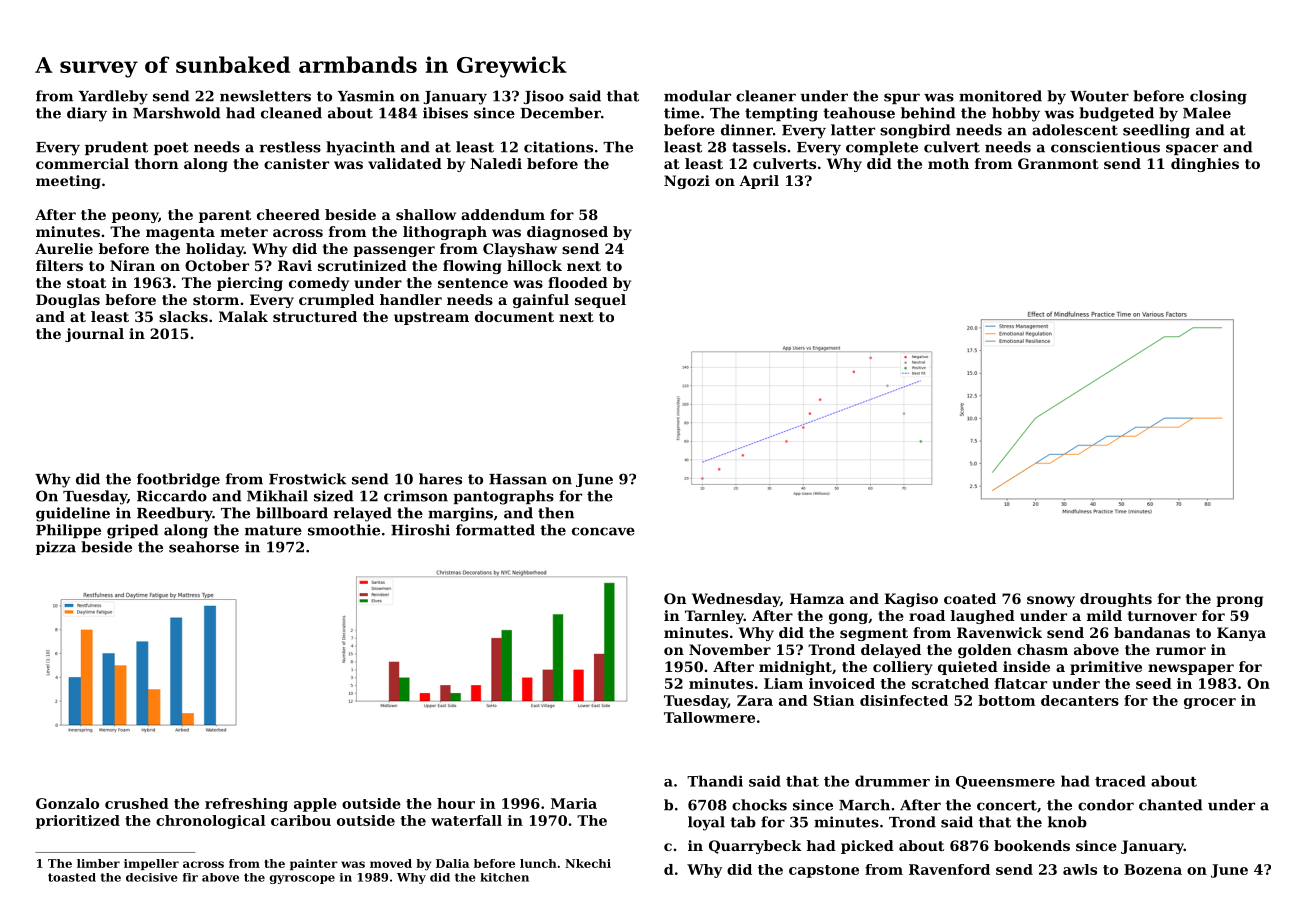 This page has height=924, width=1308. What do you see at coordinates (697, 96) in the page?
I see `modular` at bounding box center [697, 96].
